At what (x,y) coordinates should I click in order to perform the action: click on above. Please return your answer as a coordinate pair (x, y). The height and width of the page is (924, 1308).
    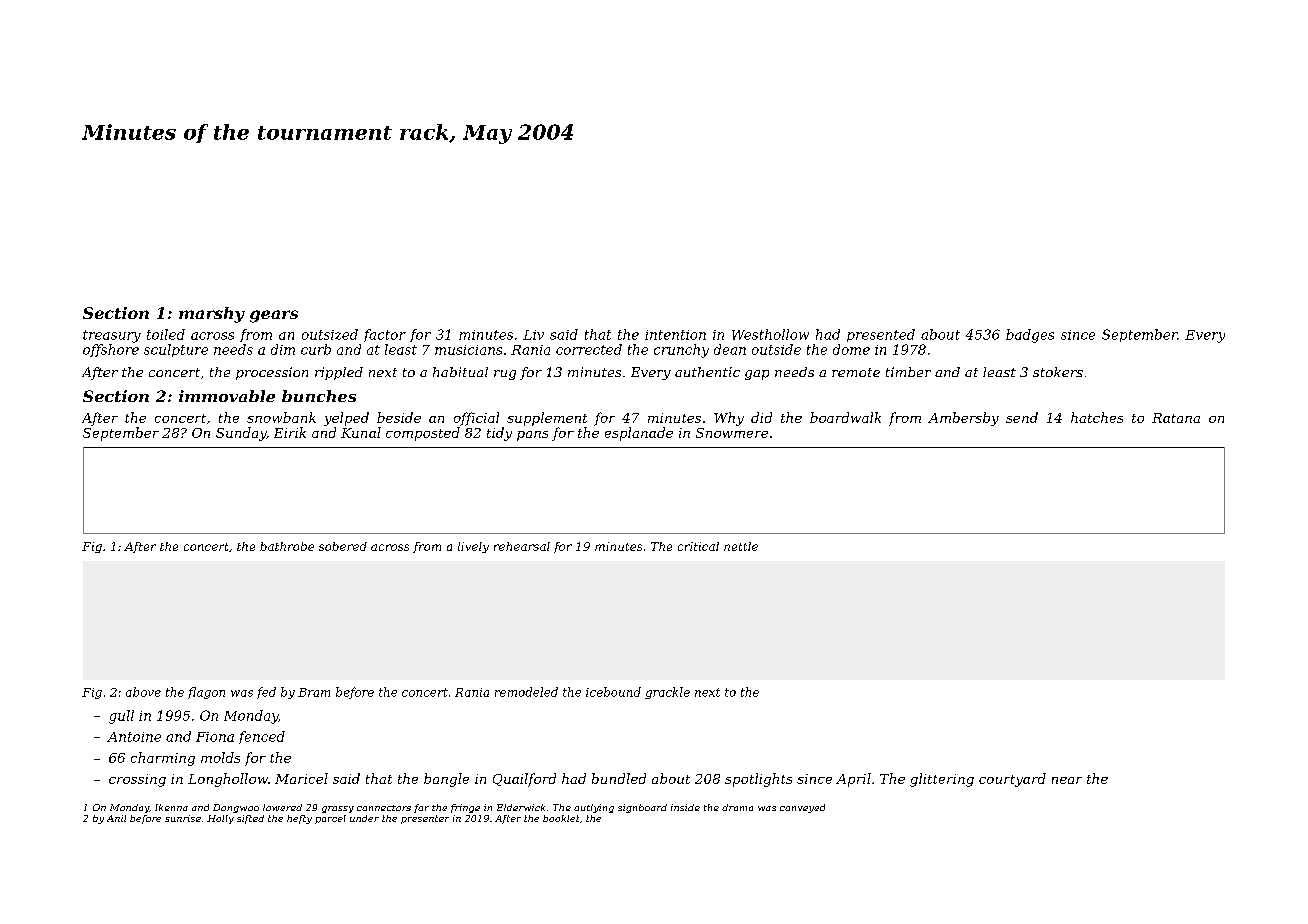
    Looking at the image, I should click on (143, 692).
